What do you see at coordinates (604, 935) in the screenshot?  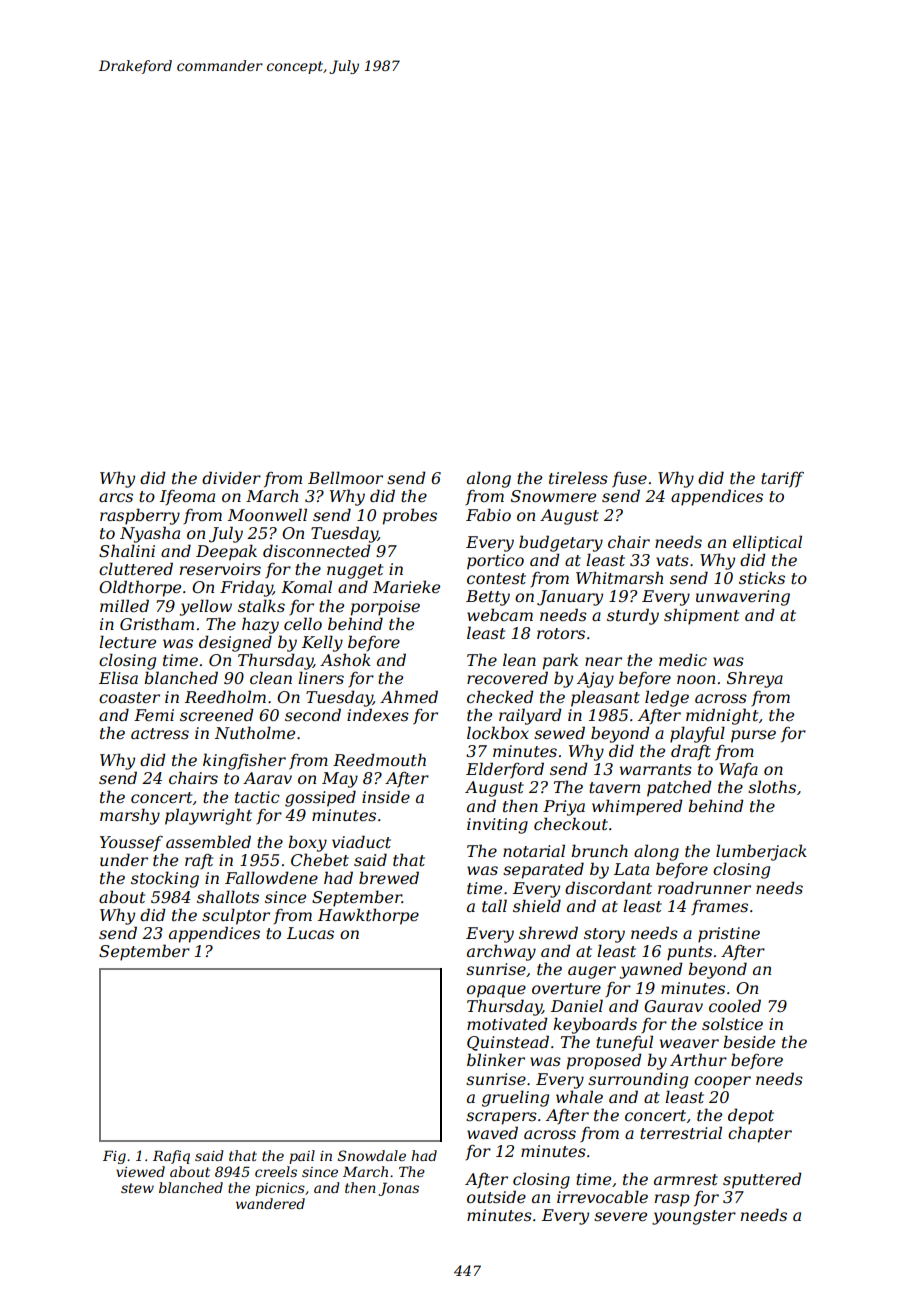 I see `story` at bounding box center [604, 935].
